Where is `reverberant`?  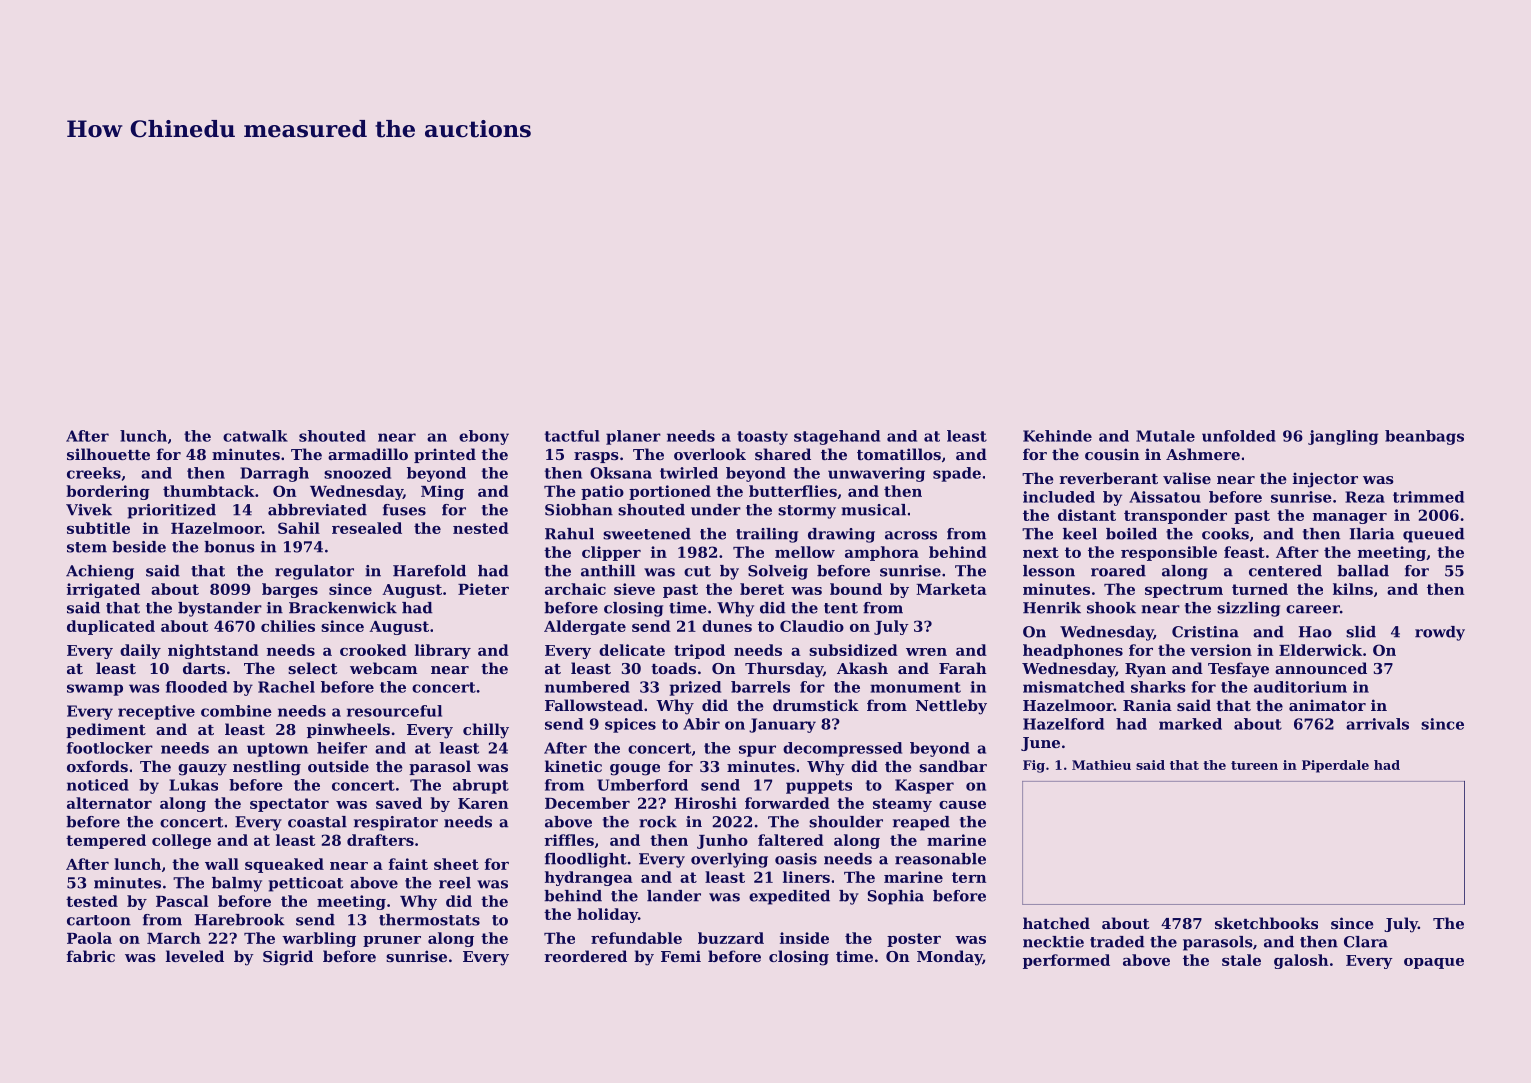 reverberant is located at coordinates (1109, 478).
